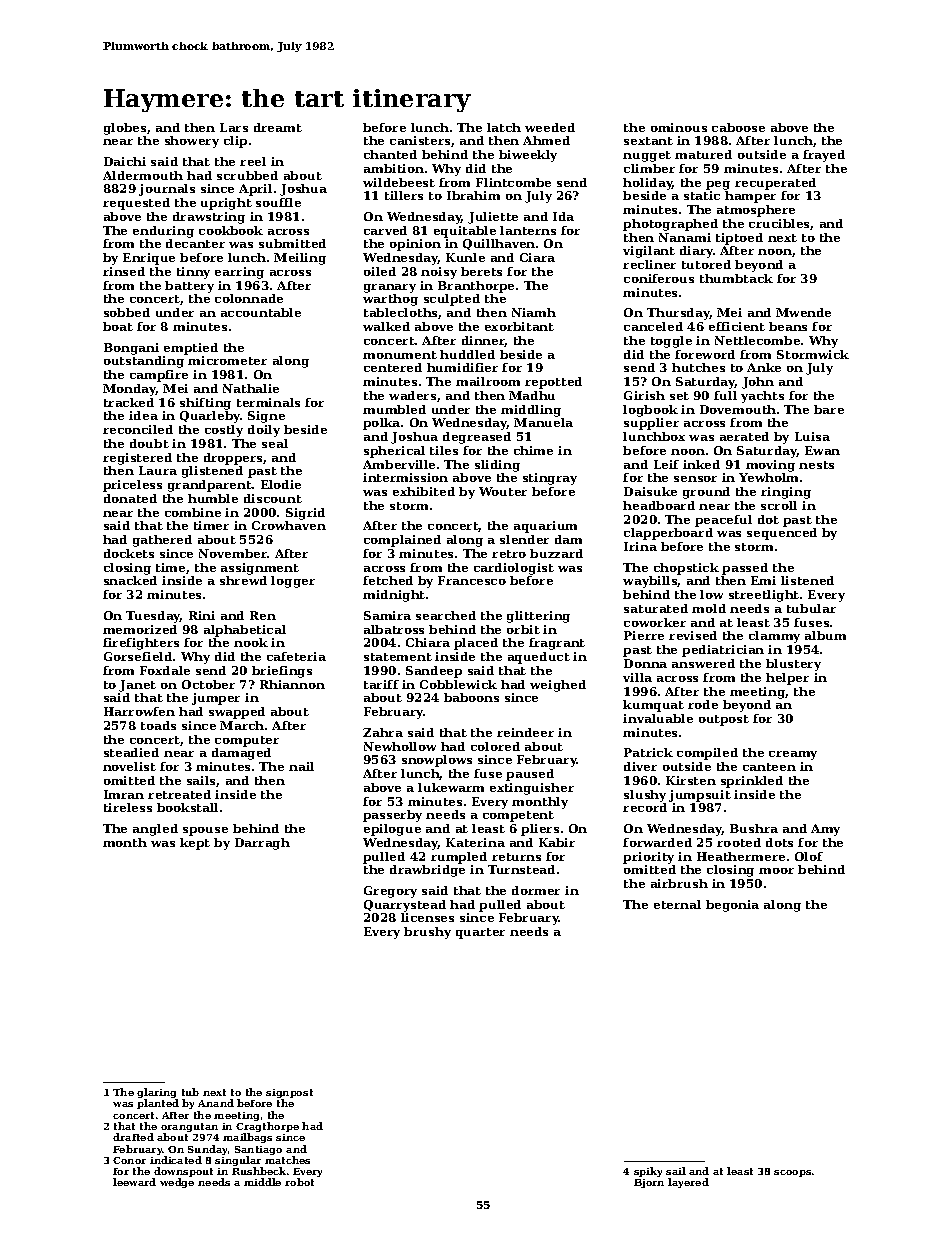 The height and width of the document is (1233, 952). What do you see at coordinates (504, 127) in the document?
I see `latch` at bounding box center [504, 127].
